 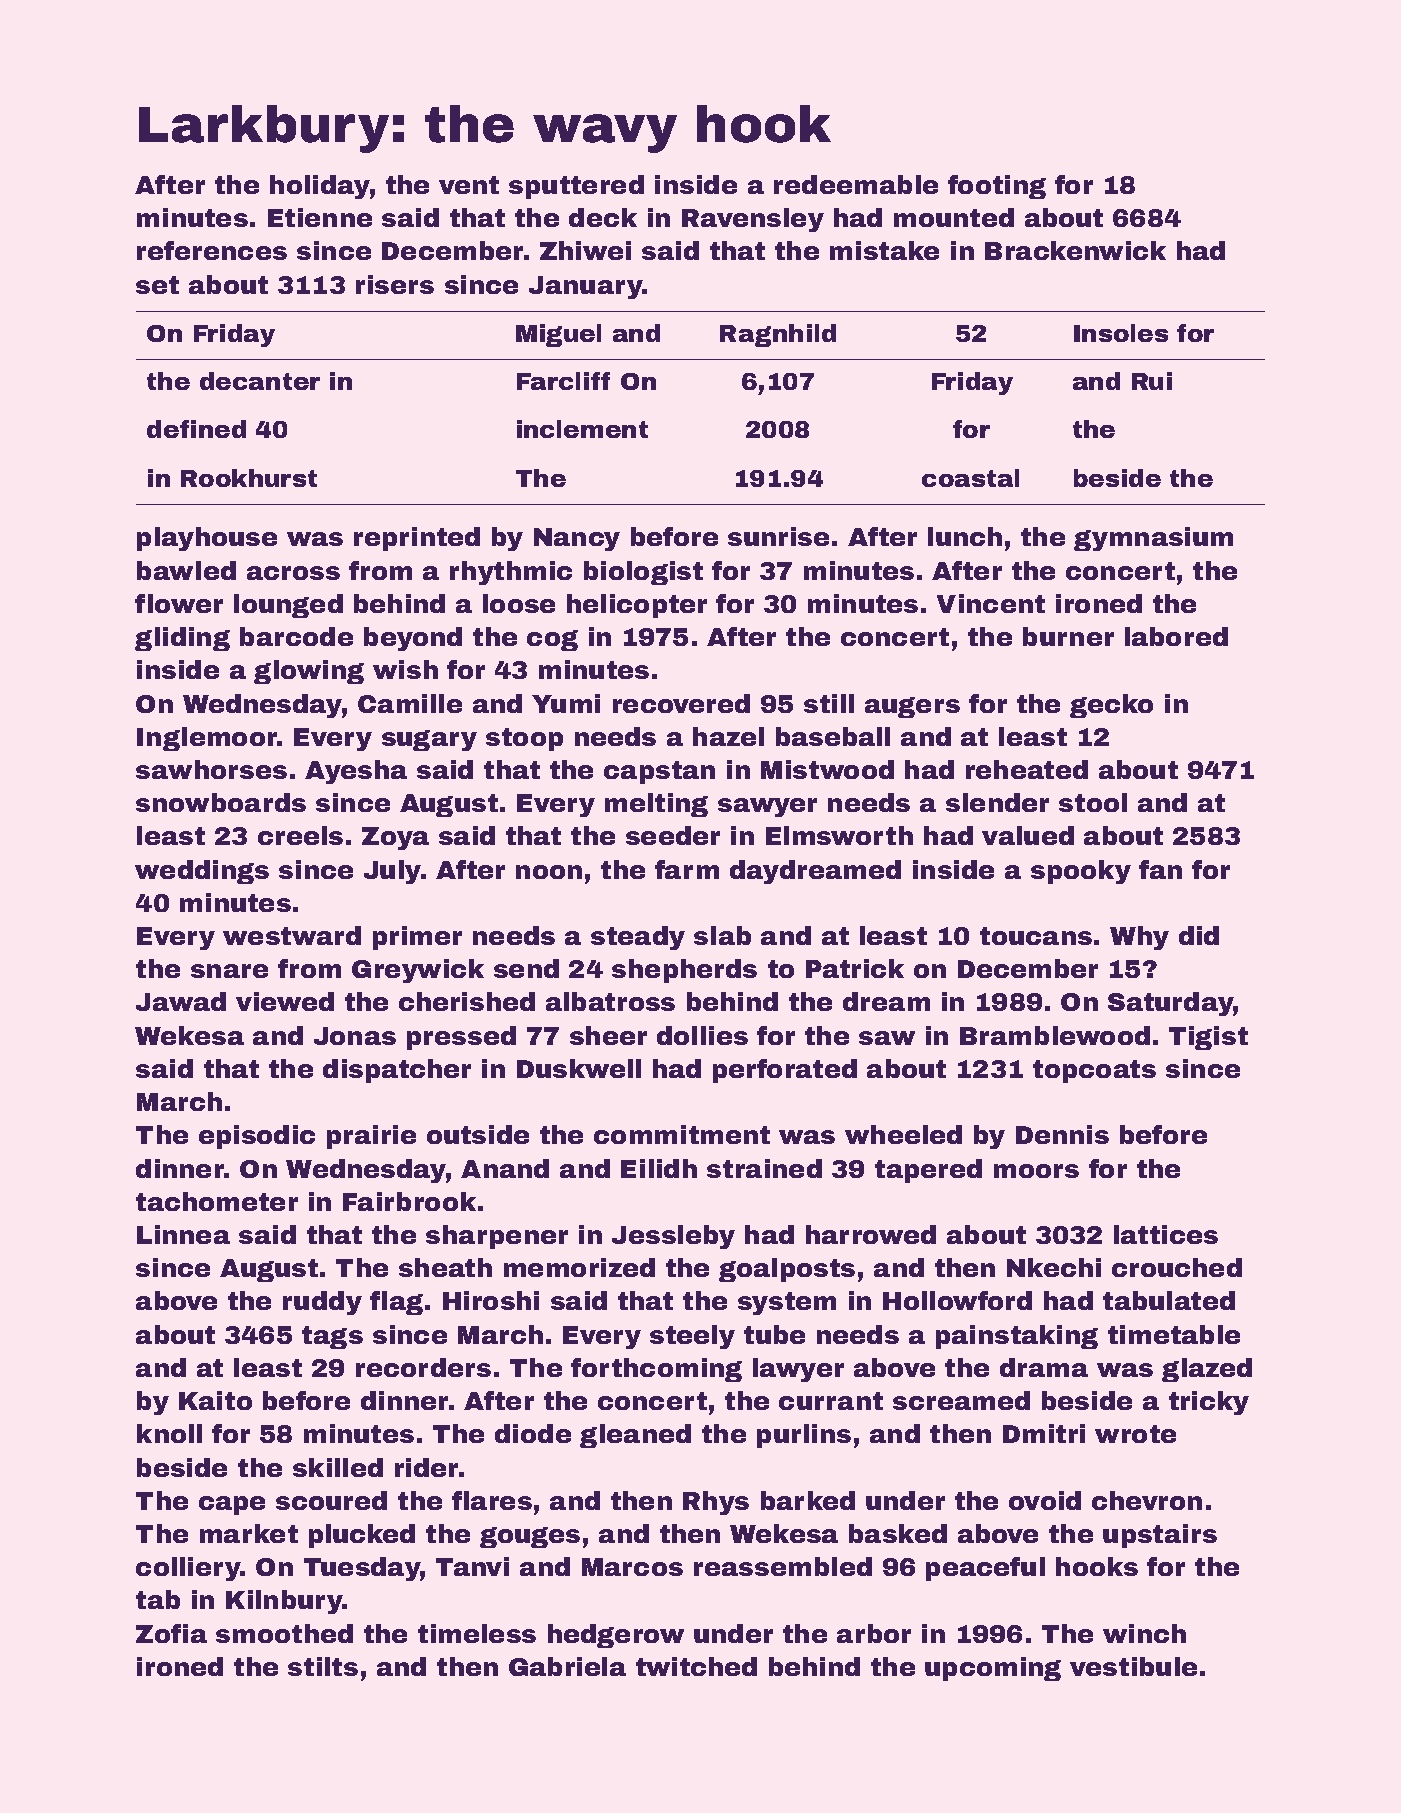 I want to click on goalposts, so click(x=787, y=1270).
